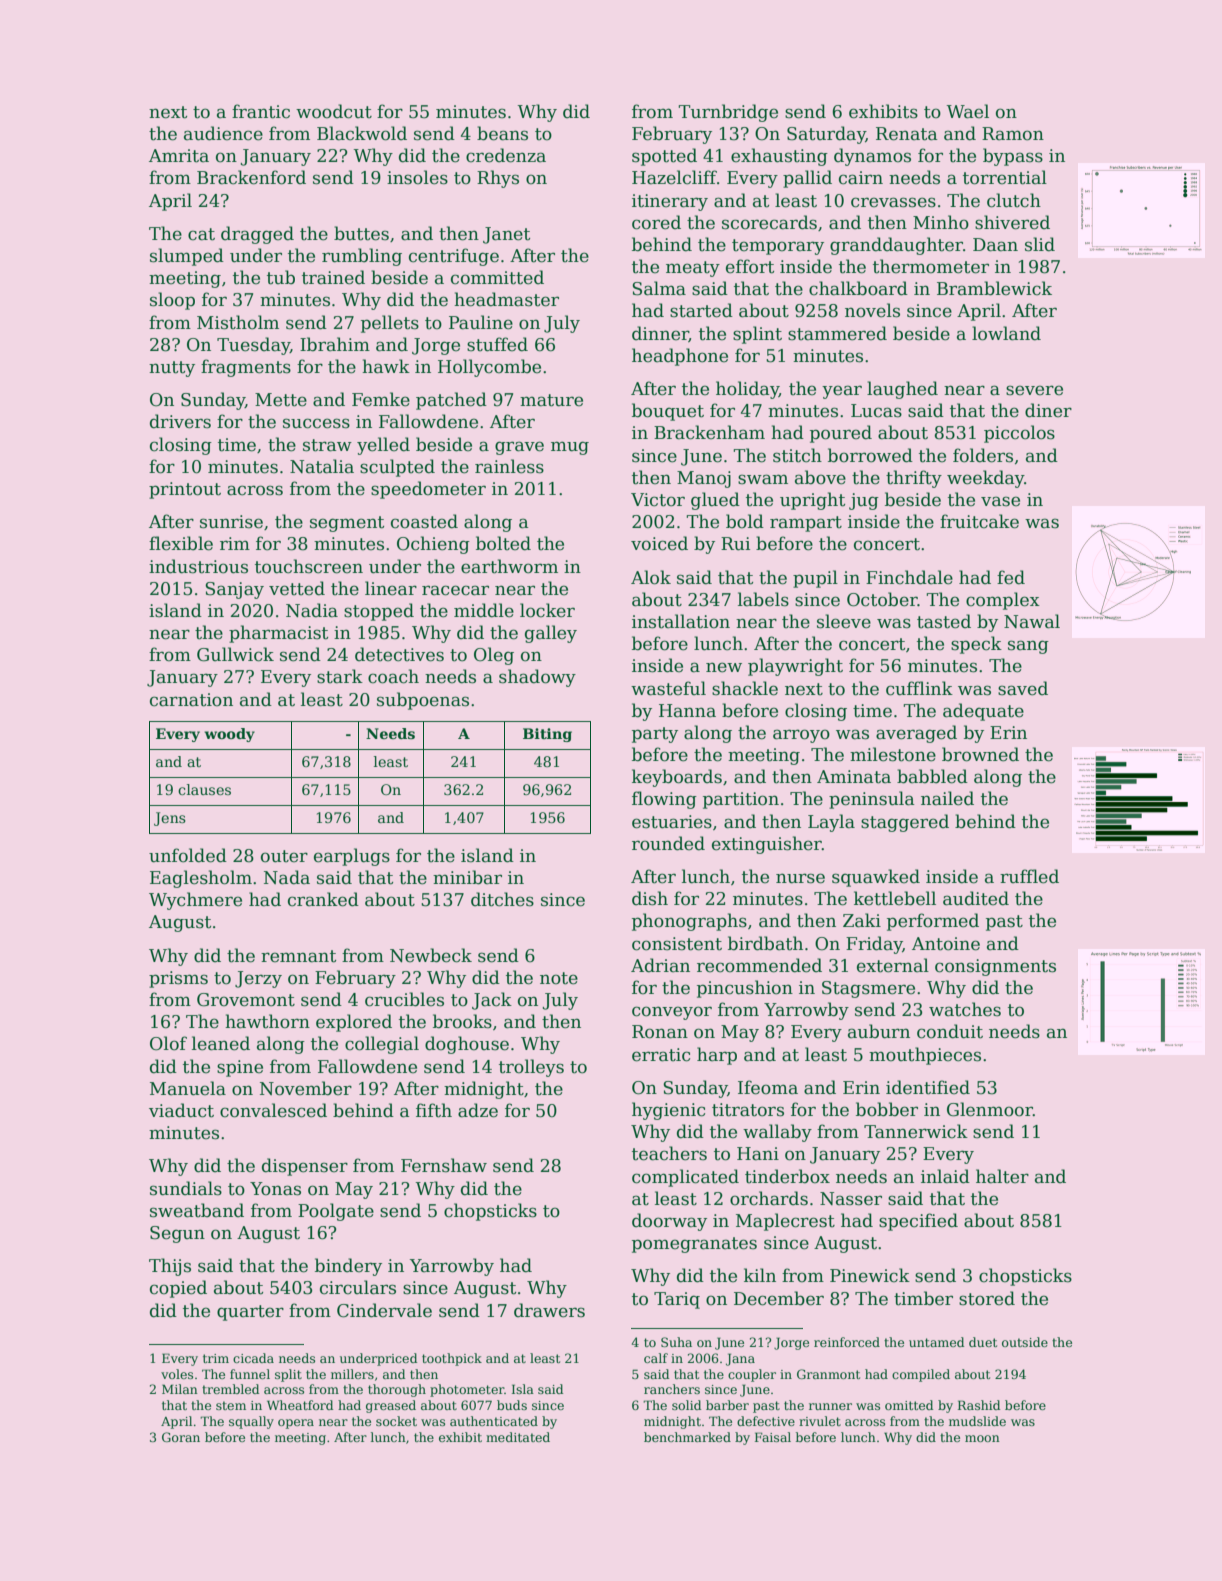  Describe the element at coordinates (879, 1031) in the screenshot. I see `auburn` at that location.
